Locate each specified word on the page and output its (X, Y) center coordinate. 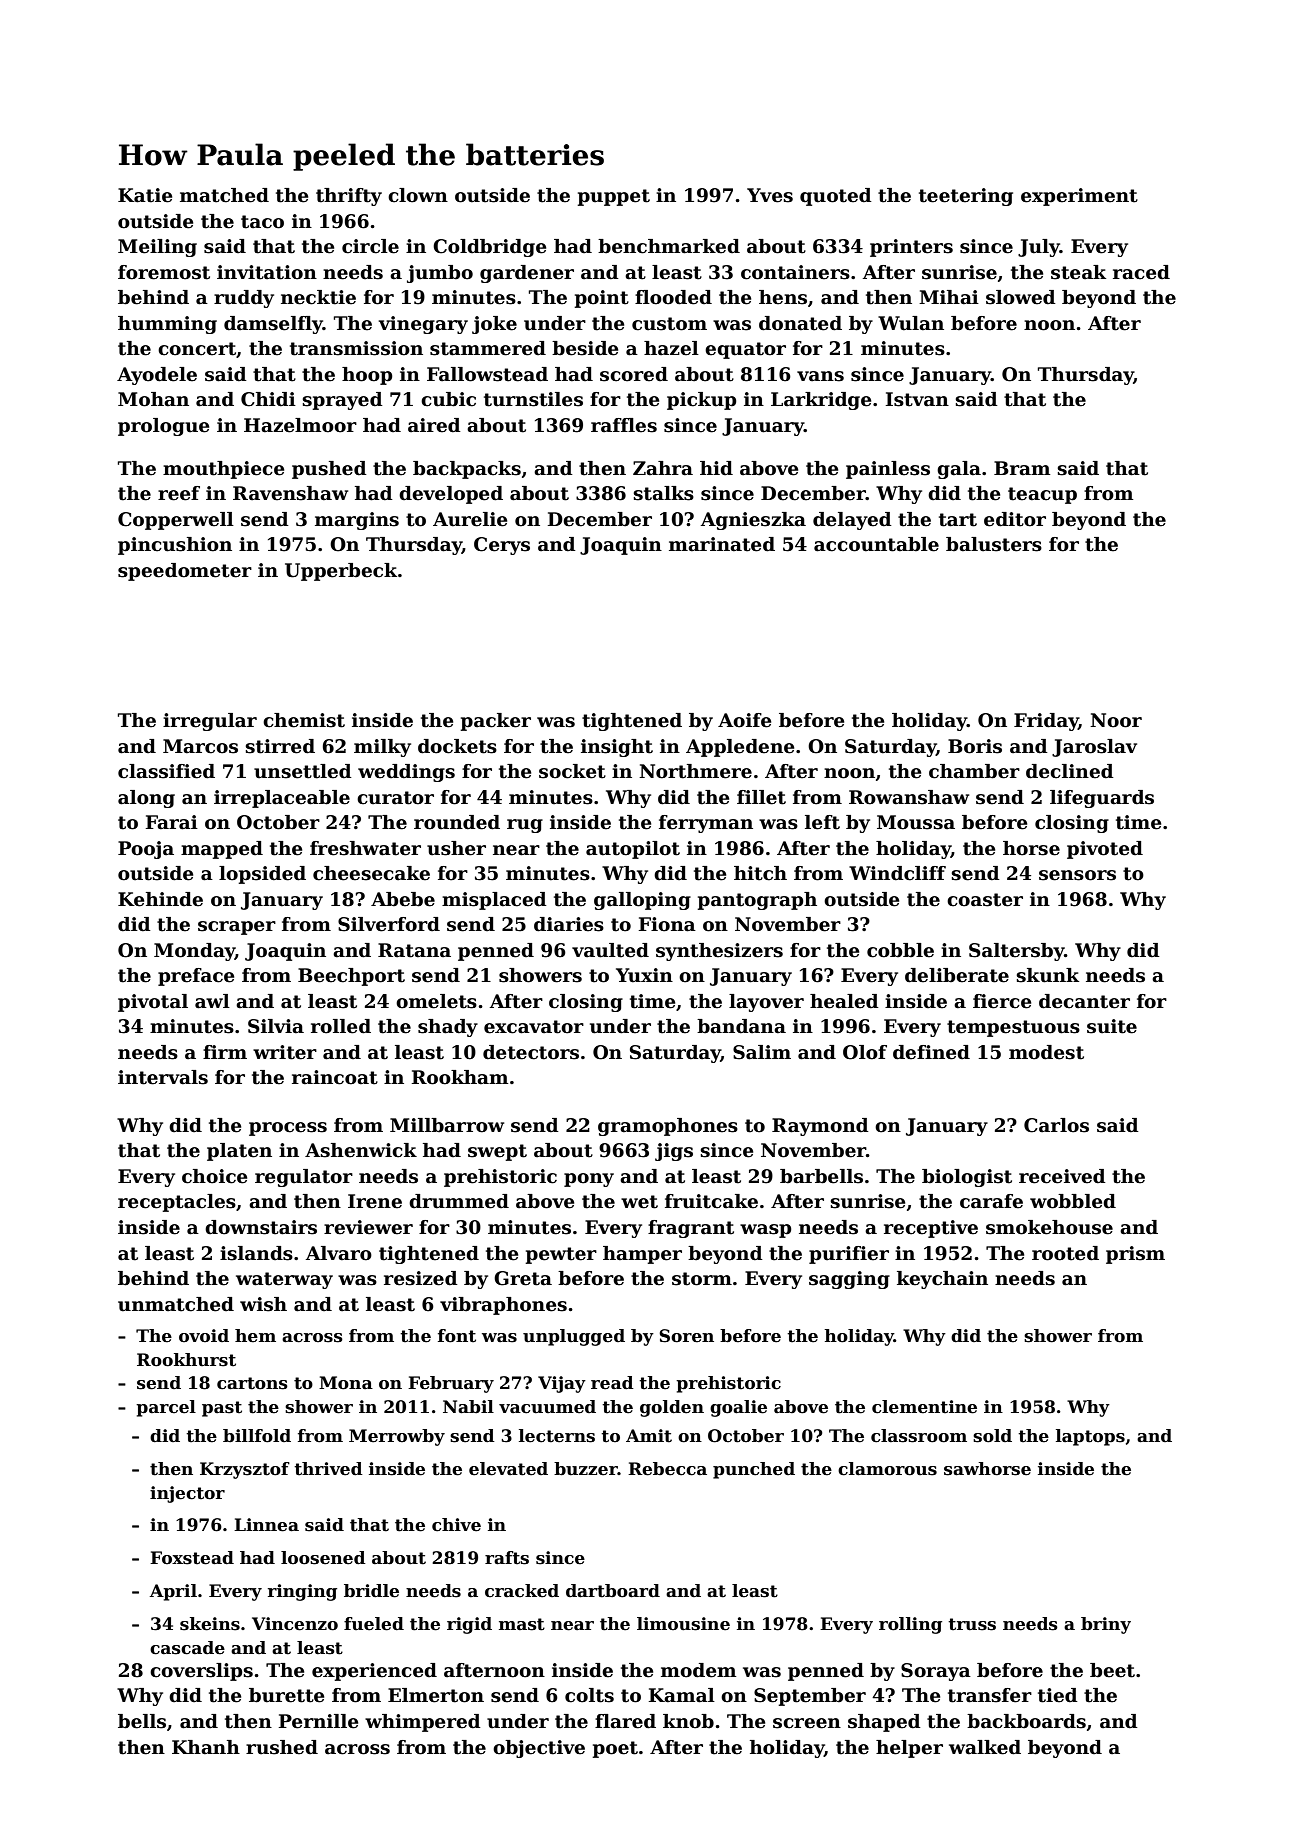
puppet (614, 197)
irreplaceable (282, 799)
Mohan (153, 399)
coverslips (201, 1672)
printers (911, 248)
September (810, 1697)
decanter (1084, 1001)
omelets (436, 1001)
